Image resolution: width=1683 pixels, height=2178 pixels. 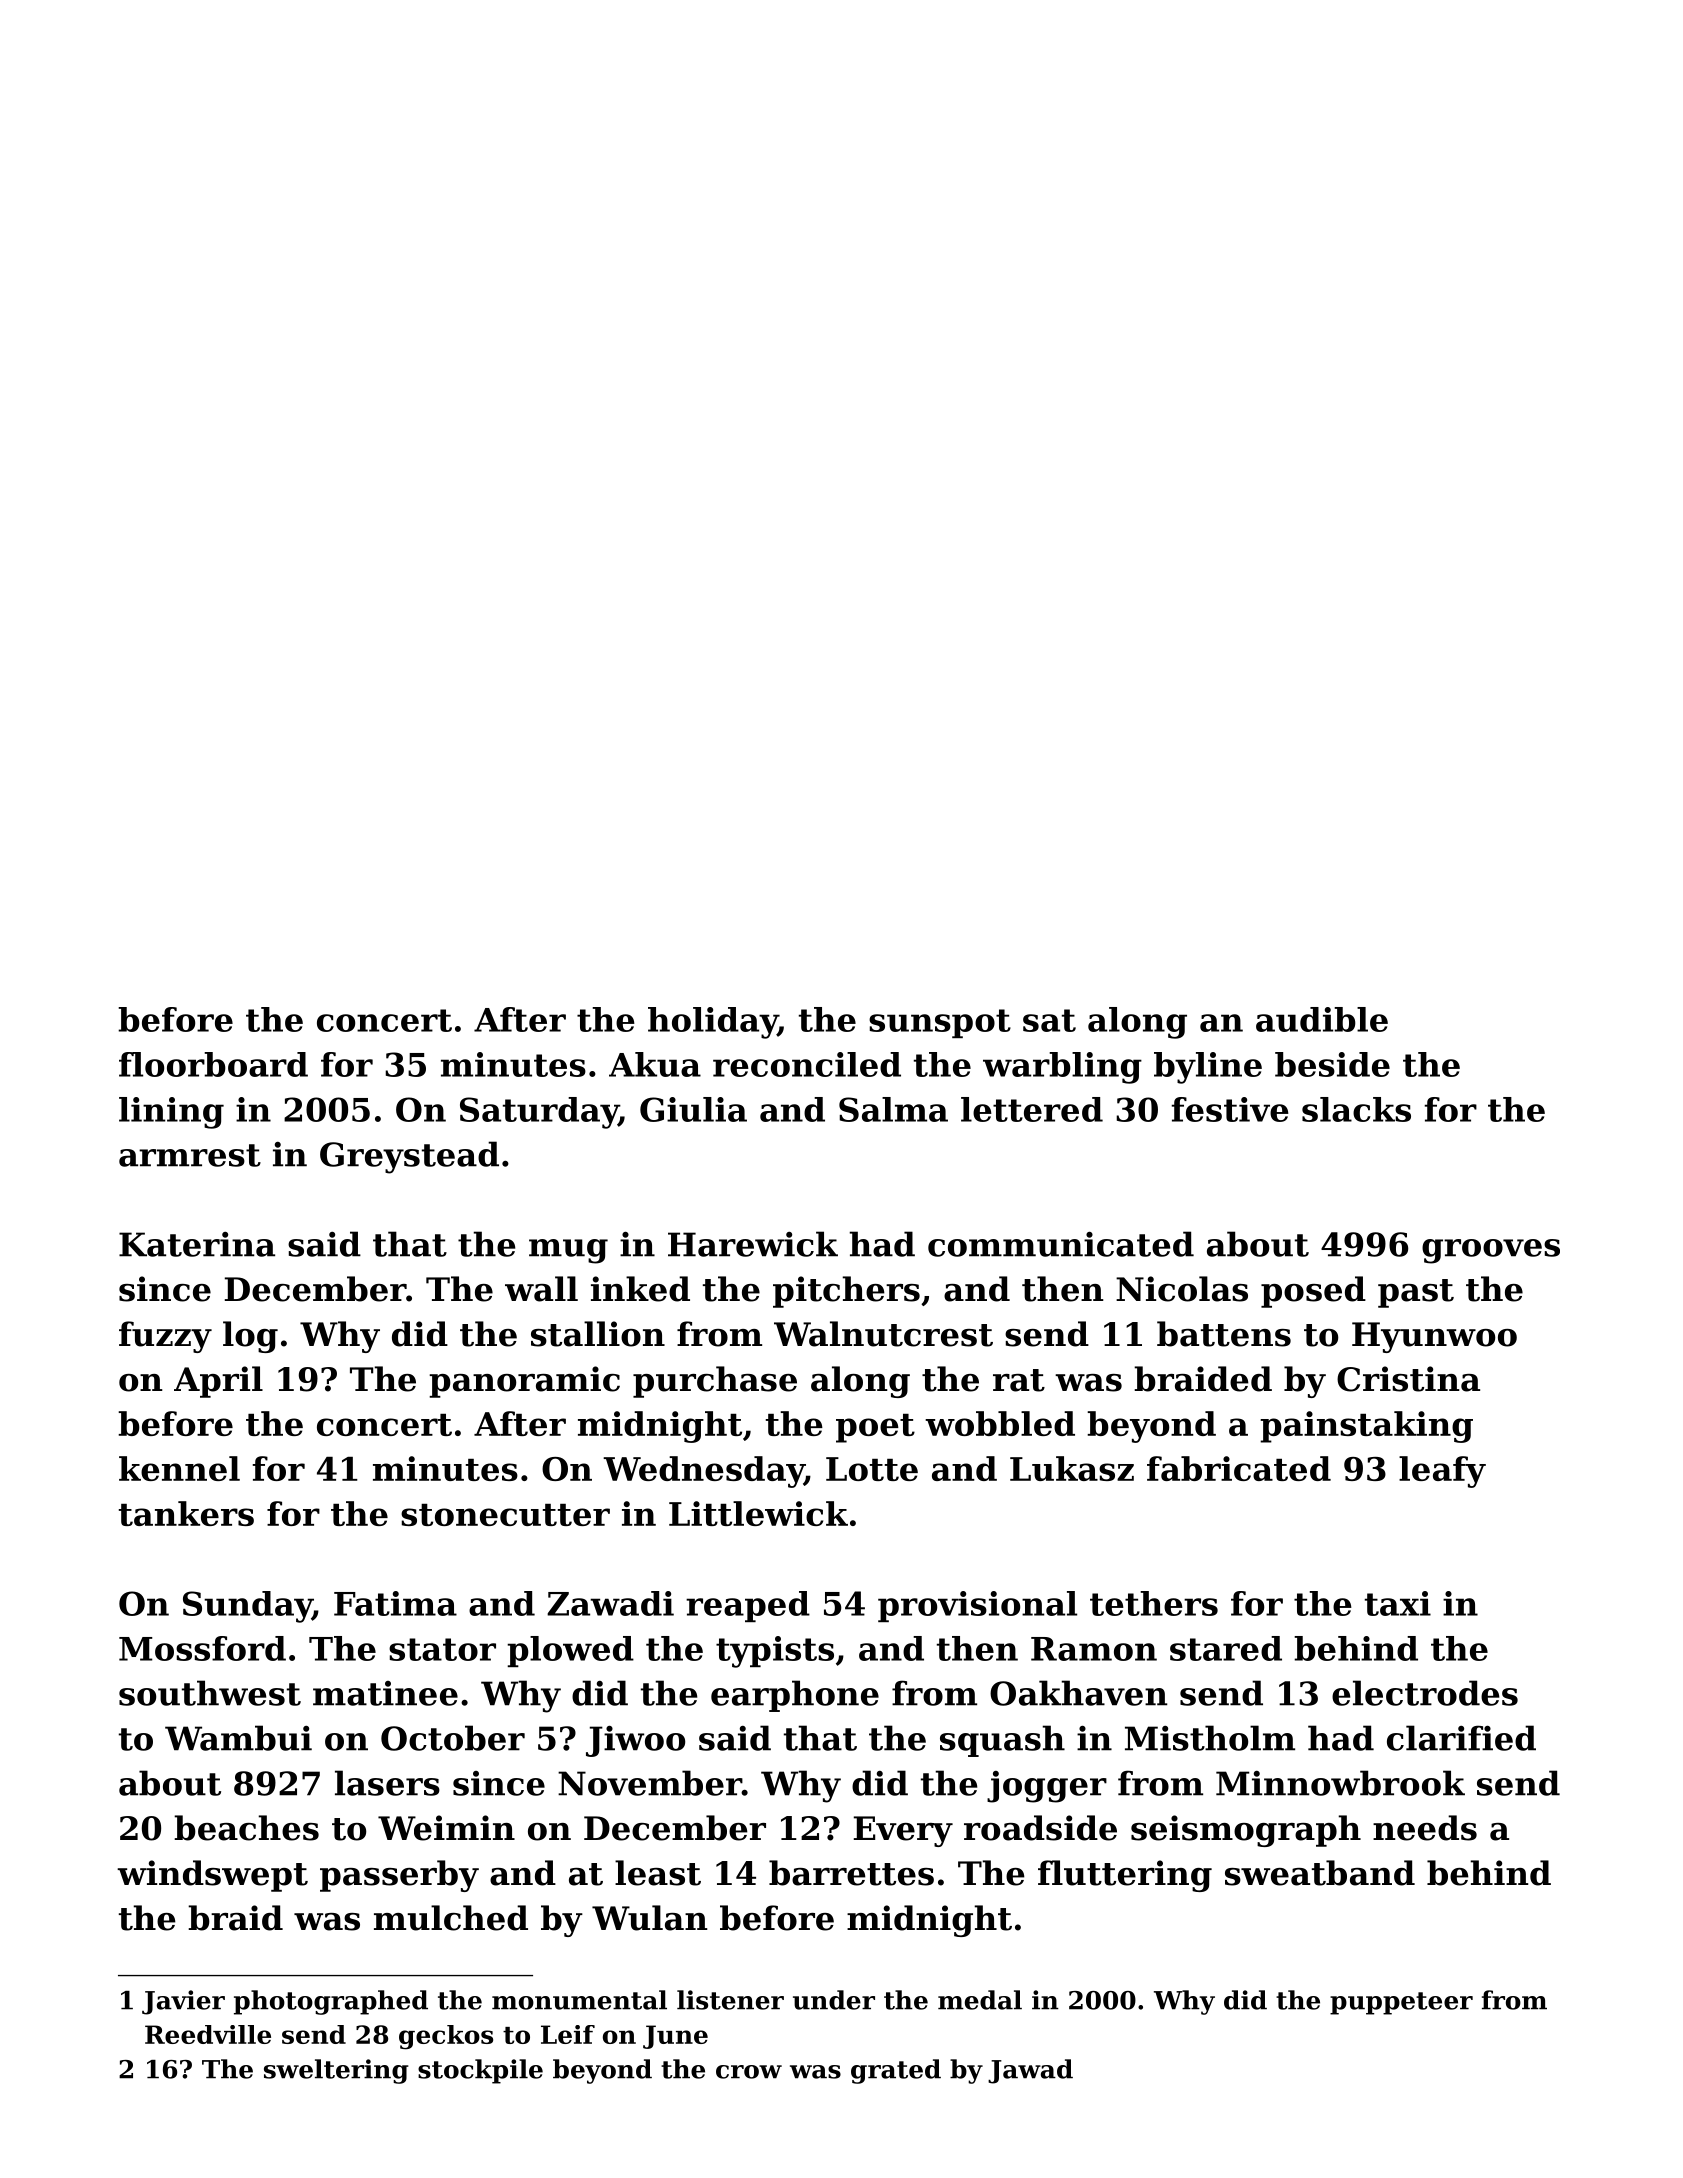 What do you see at coordinates (1061, 1244) in the screenshot?
I see `communicated` at bounding box center [1061, 1244].
